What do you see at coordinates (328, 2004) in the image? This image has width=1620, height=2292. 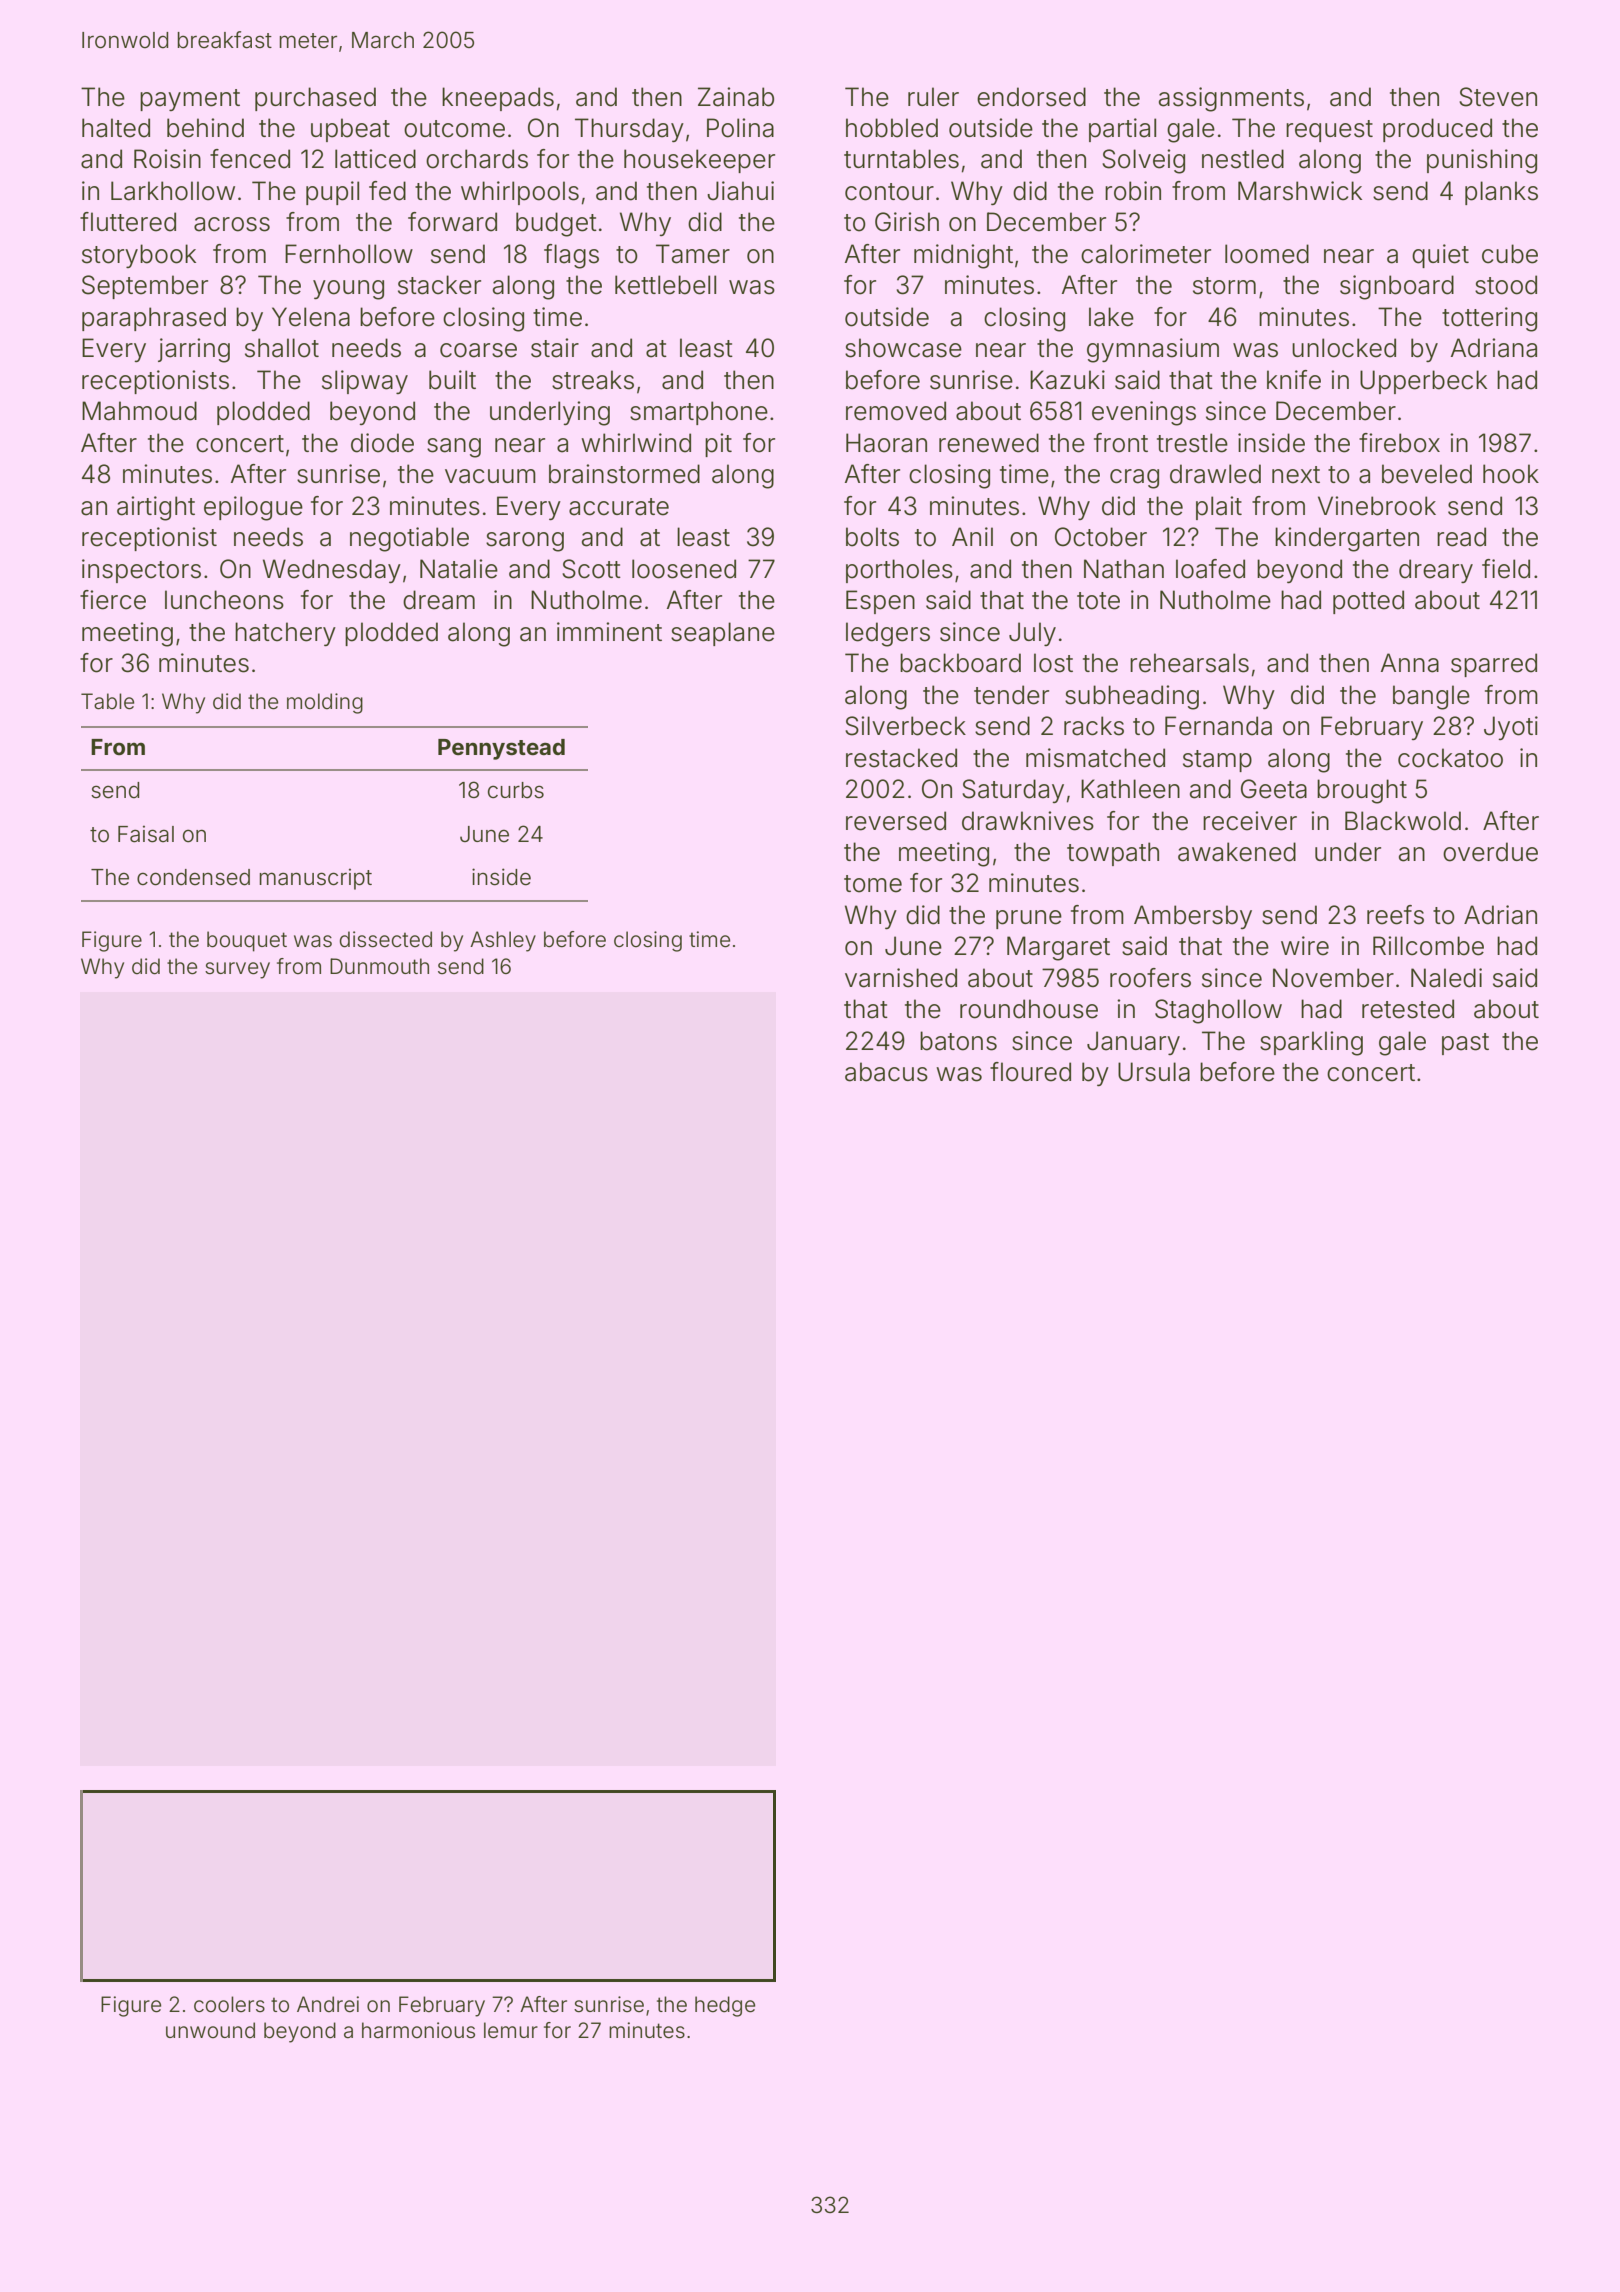 I see `Andrei` at bounding box center [328, 2004].
